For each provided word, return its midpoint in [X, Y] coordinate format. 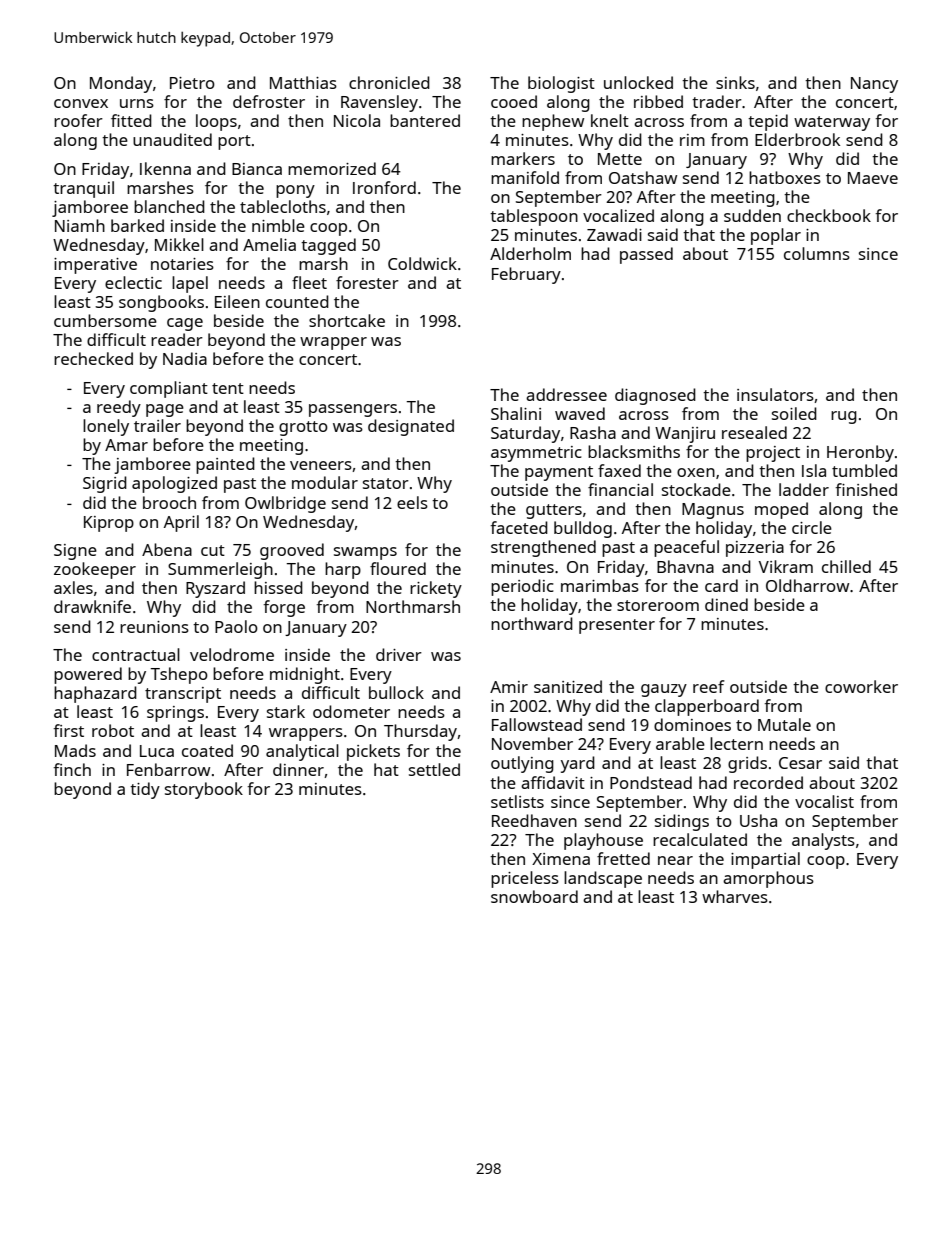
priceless [525, 879]
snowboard [534, 896]
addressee [566, 394]
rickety [436, 589]
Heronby [860, 453]
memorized [332, 168]
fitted [131, 120]
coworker [861, 686]
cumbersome [105, 320]
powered [88, 675]
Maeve [873, 178]
